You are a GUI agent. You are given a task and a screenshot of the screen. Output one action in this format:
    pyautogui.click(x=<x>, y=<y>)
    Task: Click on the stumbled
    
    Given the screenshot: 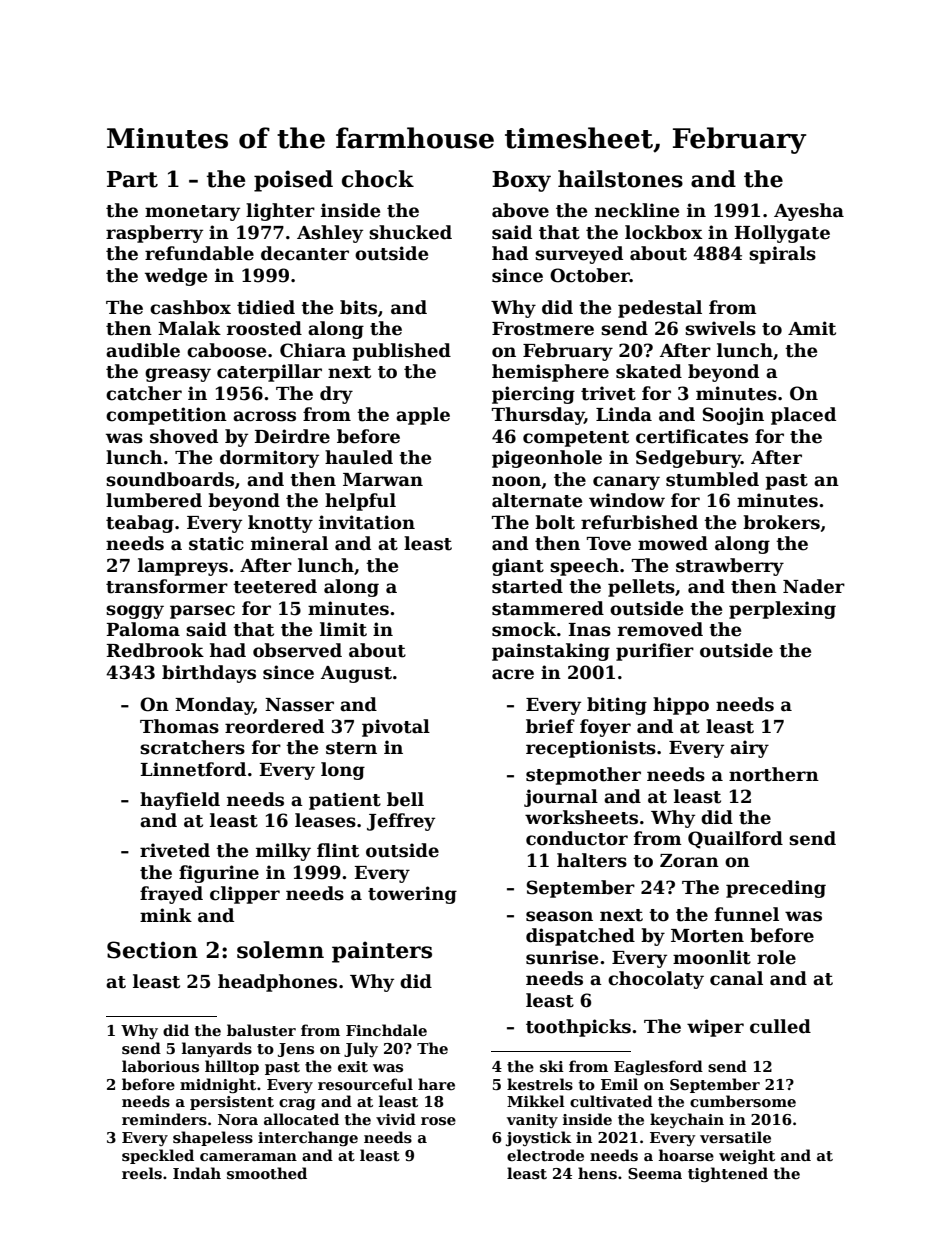 What is the action you would take?
    pyautogui.click(x=712, y=479)
